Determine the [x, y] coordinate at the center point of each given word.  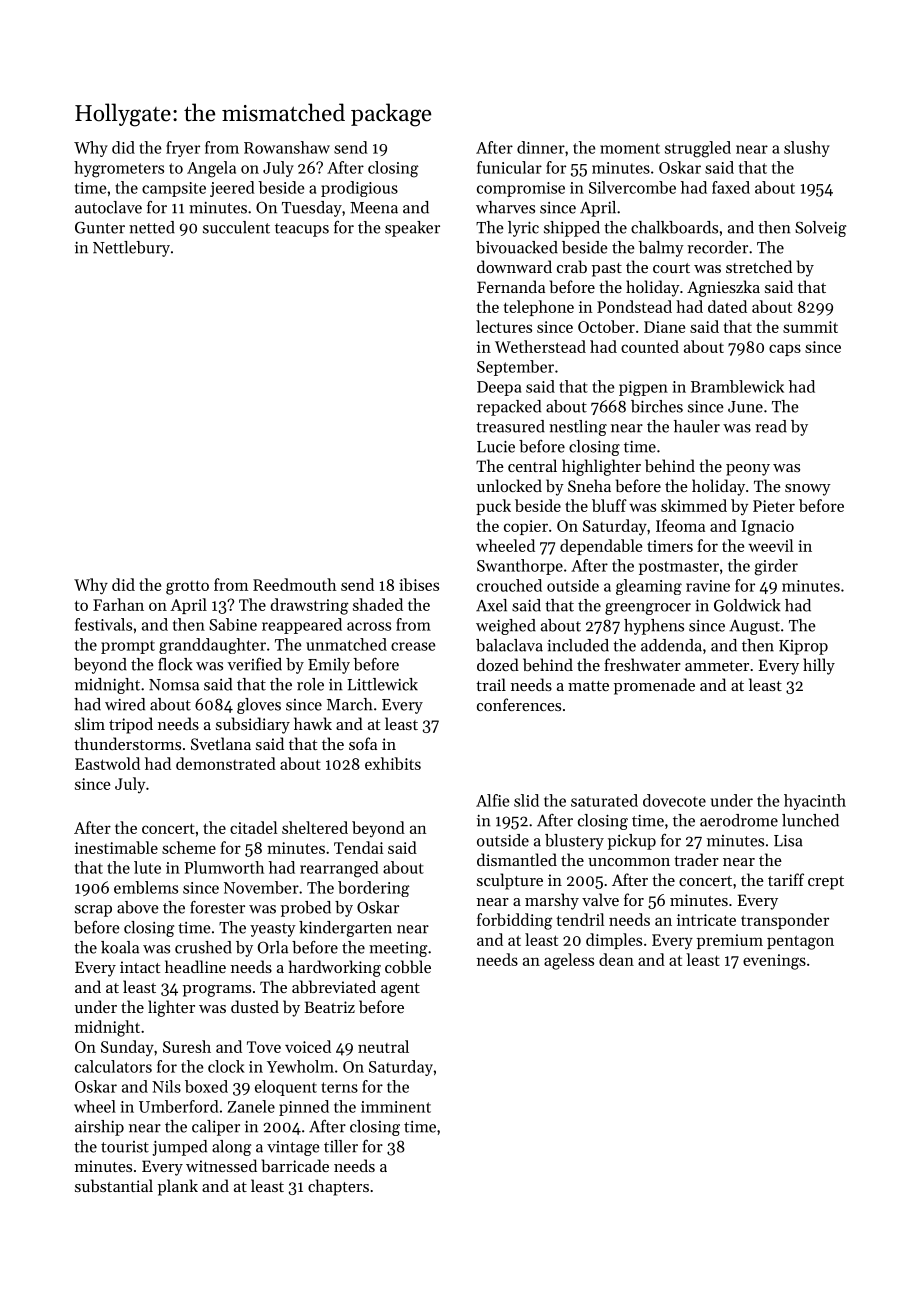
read [771, 426]
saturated [604, 800]
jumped [179, 1148]
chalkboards [674, 227]
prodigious [359, 189]
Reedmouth [295, 584]
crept [826, 883]
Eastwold [107, 763]
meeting [398, 949]
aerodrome [739, 820]
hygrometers [119, 169]
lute [147, 867]
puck [493, 507]
